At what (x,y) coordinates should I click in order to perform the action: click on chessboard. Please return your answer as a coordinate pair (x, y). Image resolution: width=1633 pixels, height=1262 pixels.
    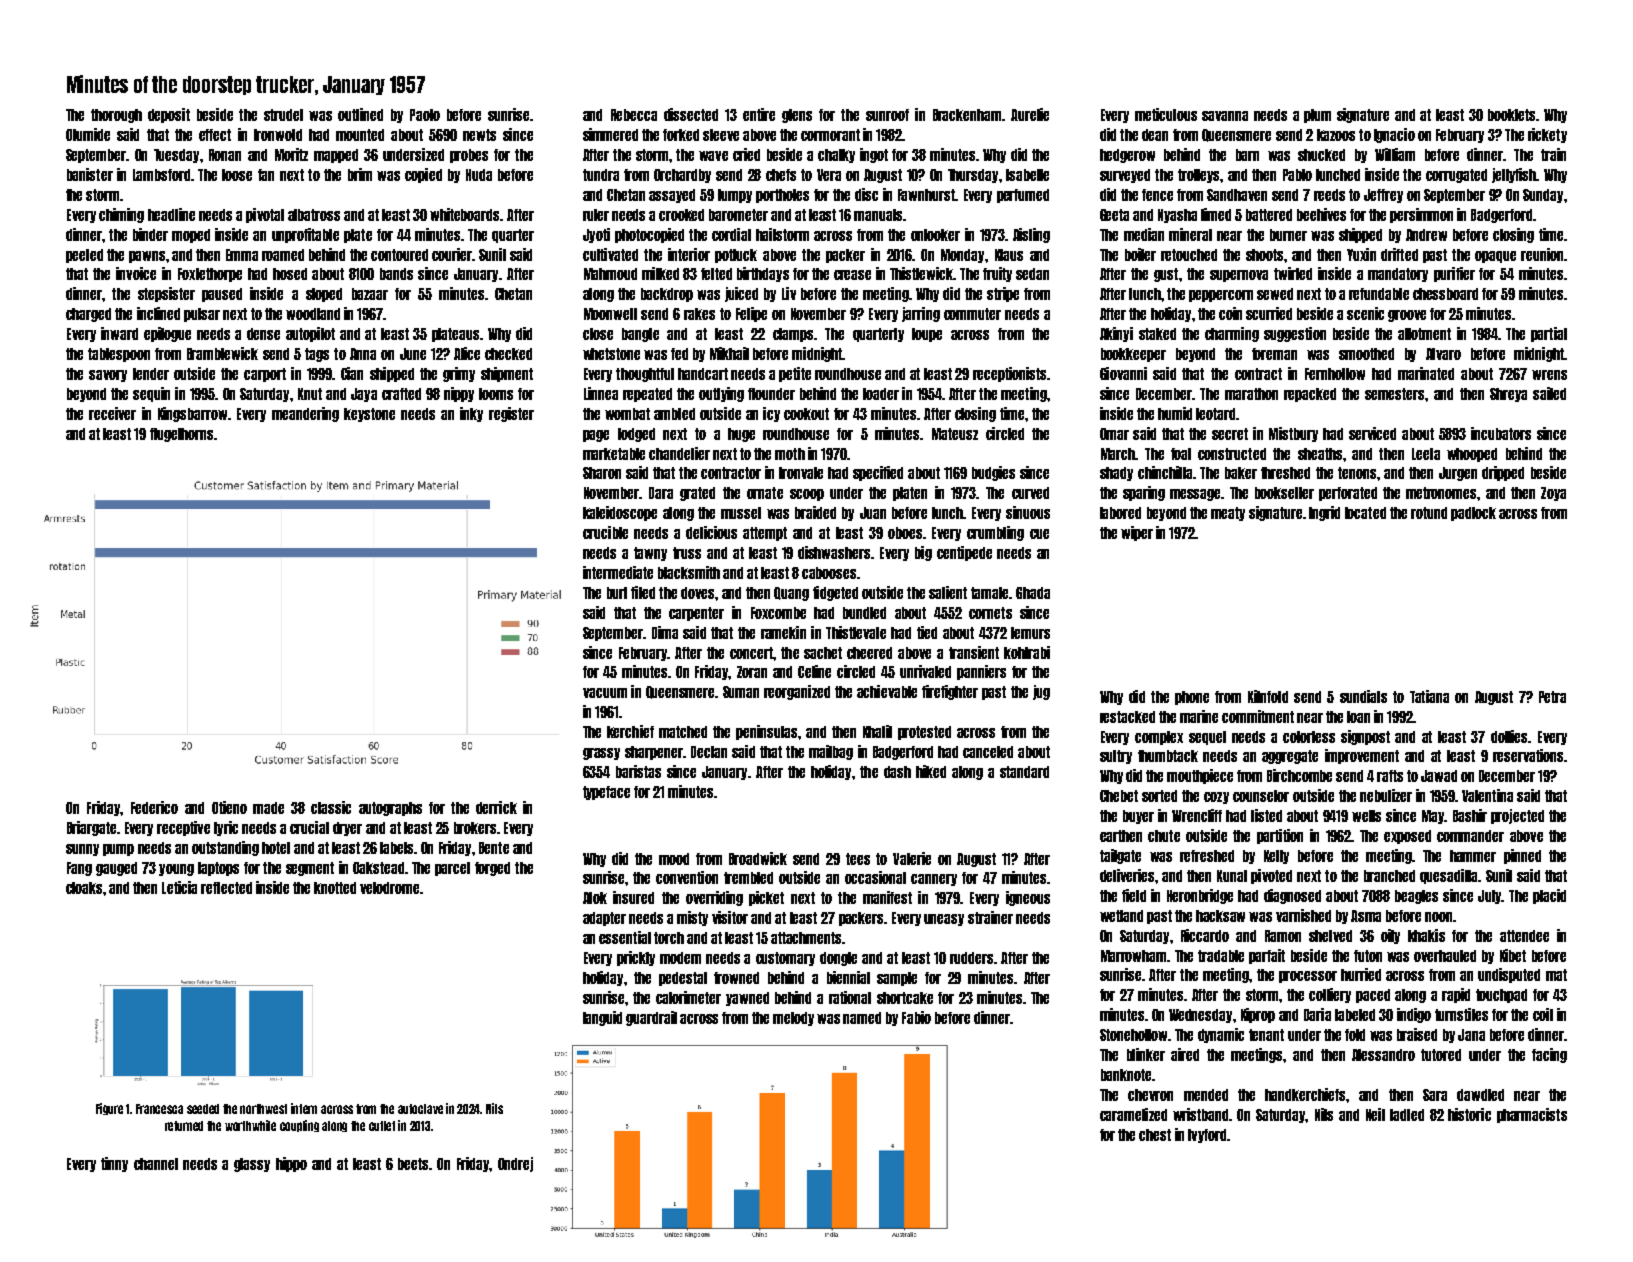
    Looking at the image, I should click on (1445, 294).
